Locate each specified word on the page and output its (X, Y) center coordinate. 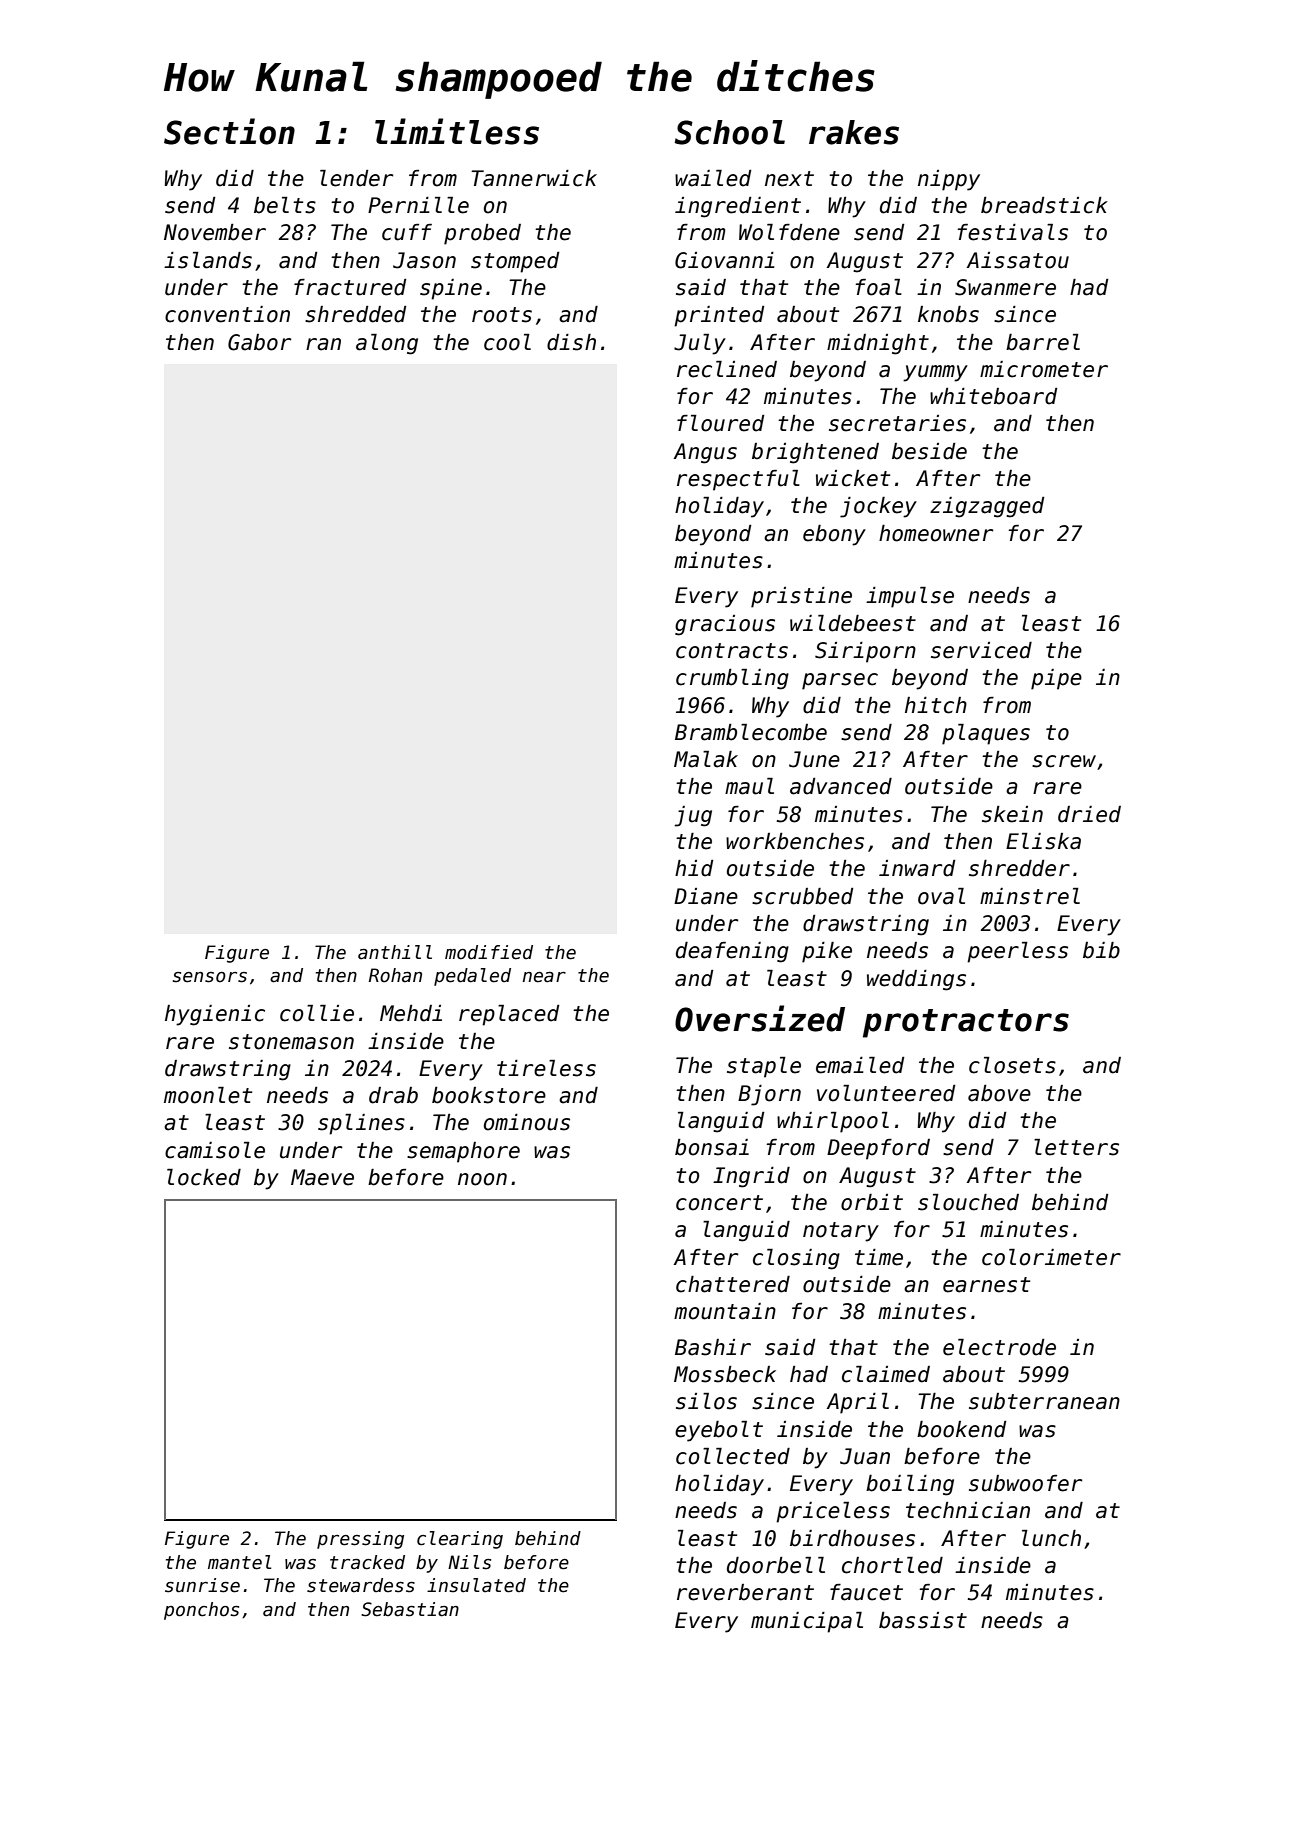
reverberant (745, 1592)
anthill (395, 952)
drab (393, 1095)
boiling (910, 1485)
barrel (1043, 342)
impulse (910, 597)
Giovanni (725, 260)
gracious (725, 625)
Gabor (259, 342)
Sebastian (410, 1609)
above (999, 1093)
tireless (546, 1068)
